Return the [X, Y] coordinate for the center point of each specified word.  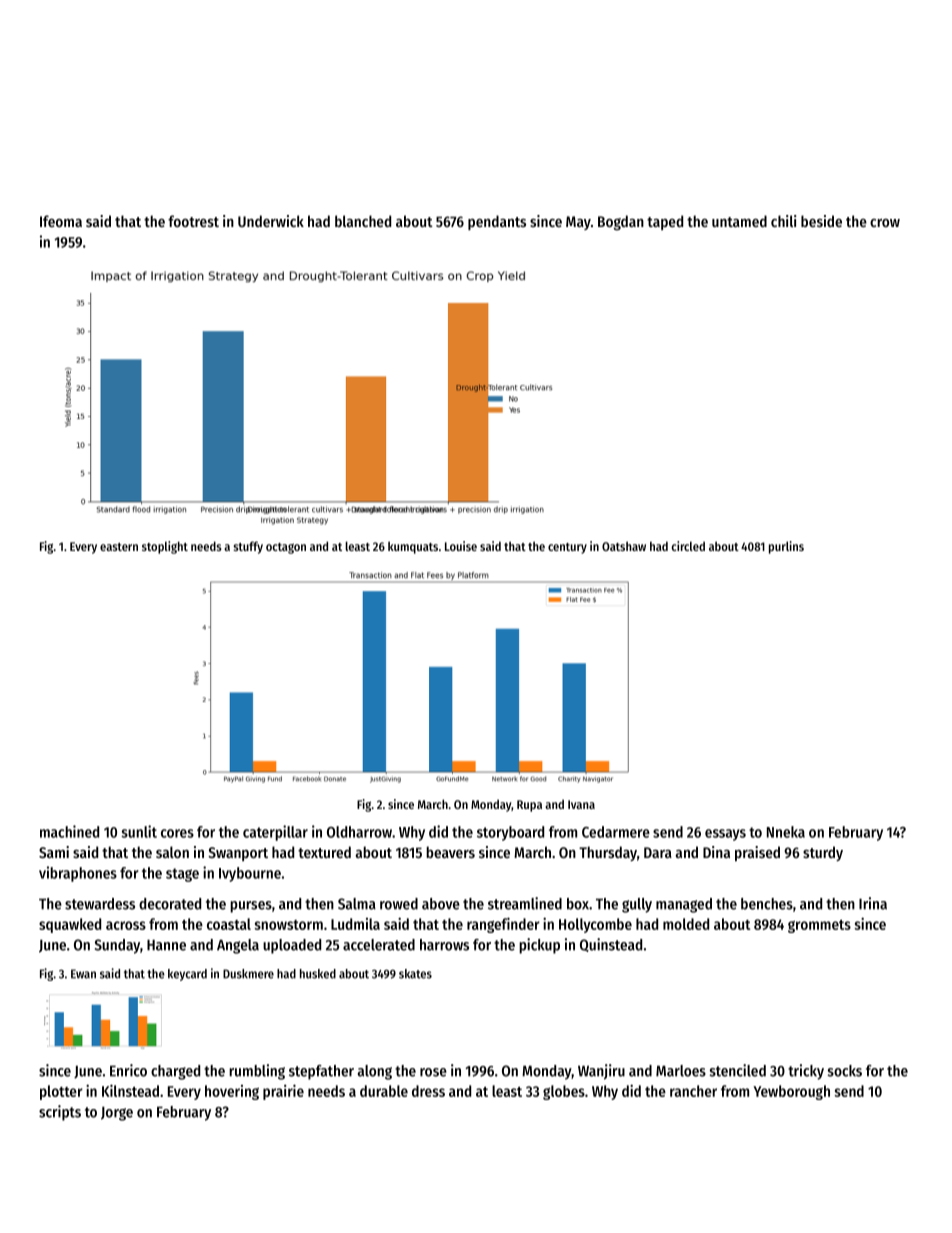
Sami [54, 852]
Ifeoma [61, 221]
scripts [60, 1113]
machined [69, 831]
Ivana [581, 804]
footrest [193, 221]
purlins [786, 547]
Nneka [786, 832]
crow [885, 223]
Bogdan [621, 223]
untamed [739, 221]
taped [665, 222]
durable [384, 1091]
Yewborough [791, 1092]
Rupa [529, 806]
